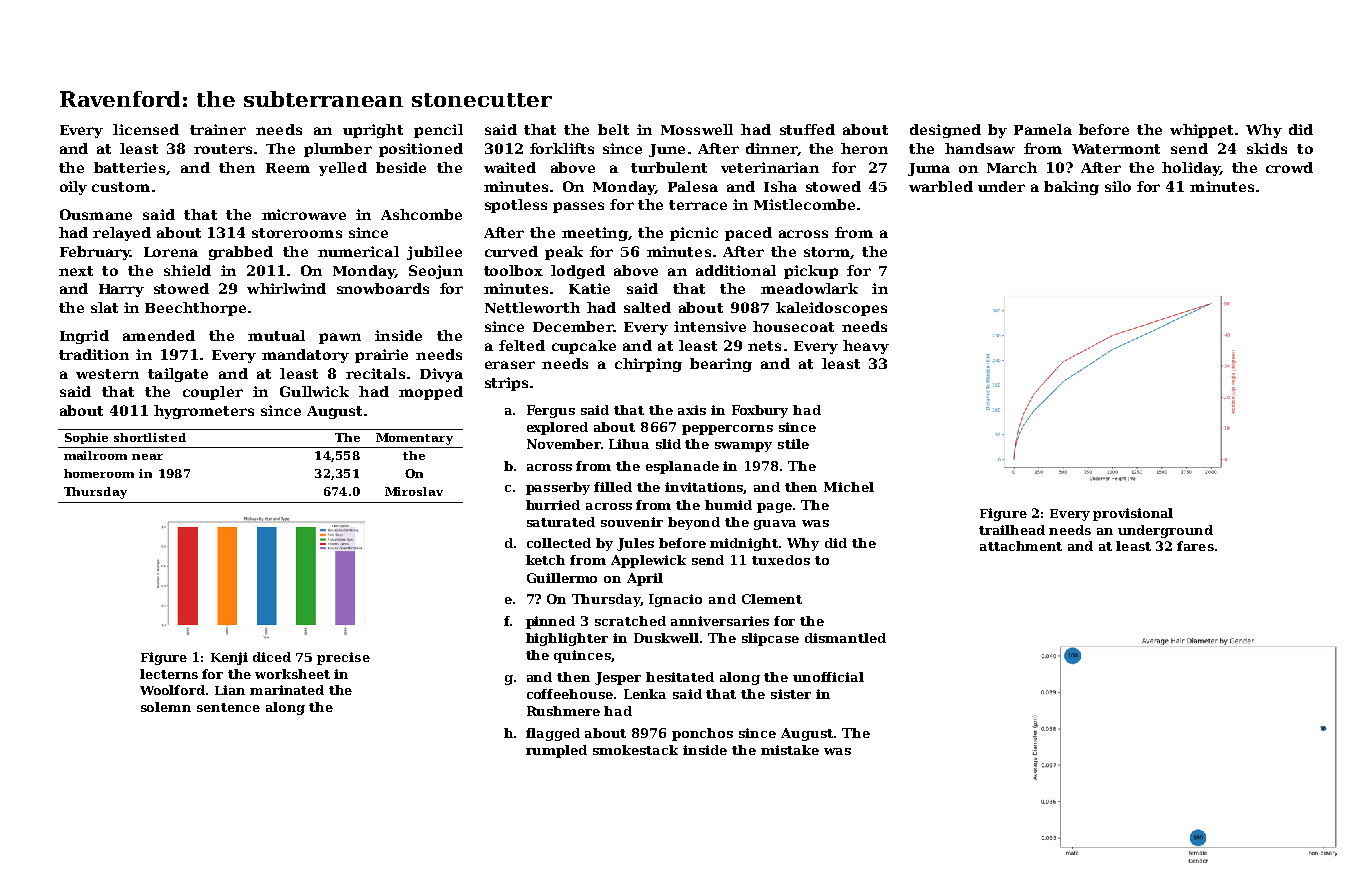  Describe the element at coordinates (401, 167) in the page. I see `beside` at that location.
